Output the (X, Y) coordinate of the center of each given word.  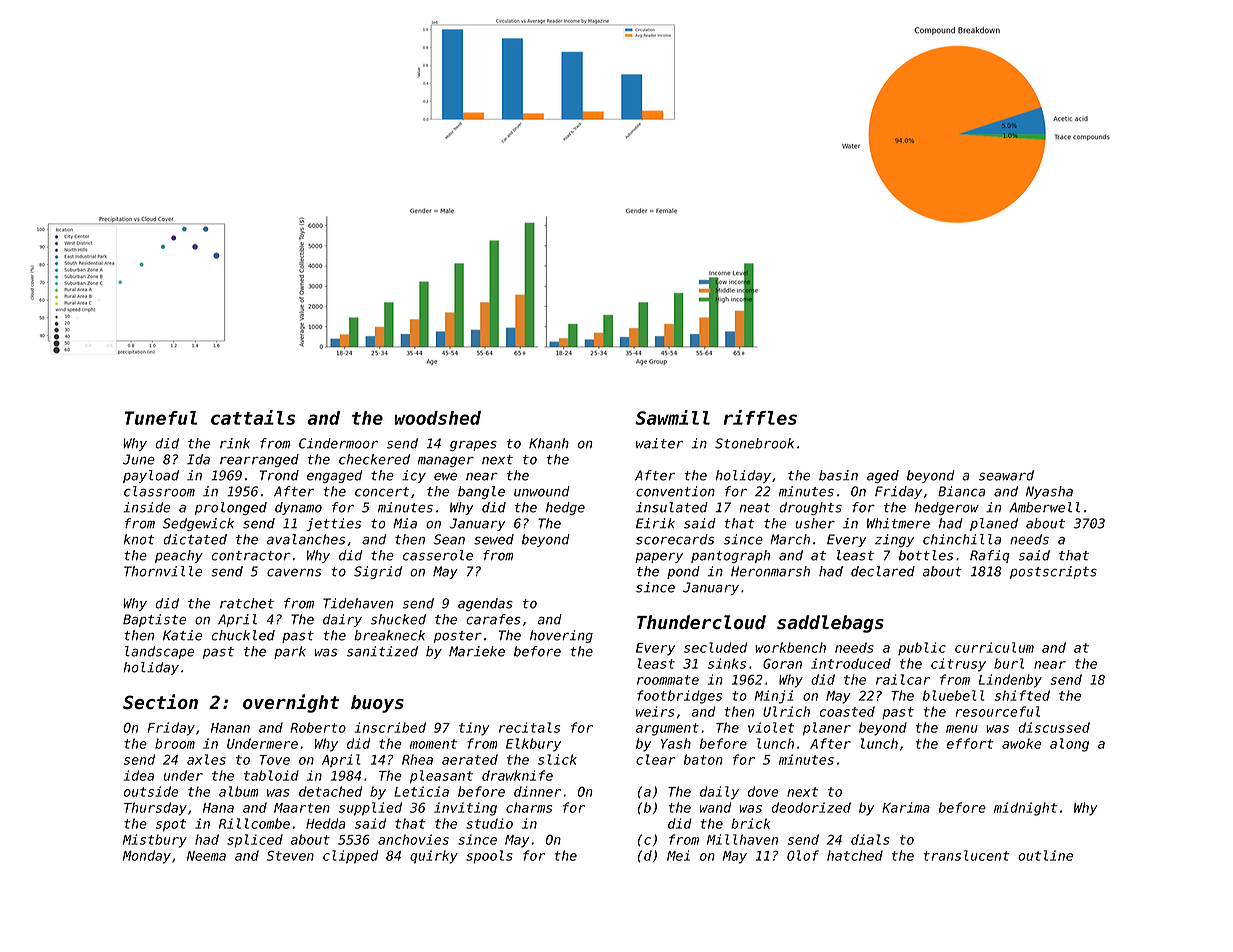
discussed (1054, 727)
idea (139, 775)
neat (755, 508)
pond (683, 572)
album (239, 791)
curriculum (994, 647)
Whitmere (898, 523)
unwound (542, 491)
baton (703, 759)
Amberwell (1044, 507)
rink (235, 443)
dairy (342, 620)
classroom (159, 491)
